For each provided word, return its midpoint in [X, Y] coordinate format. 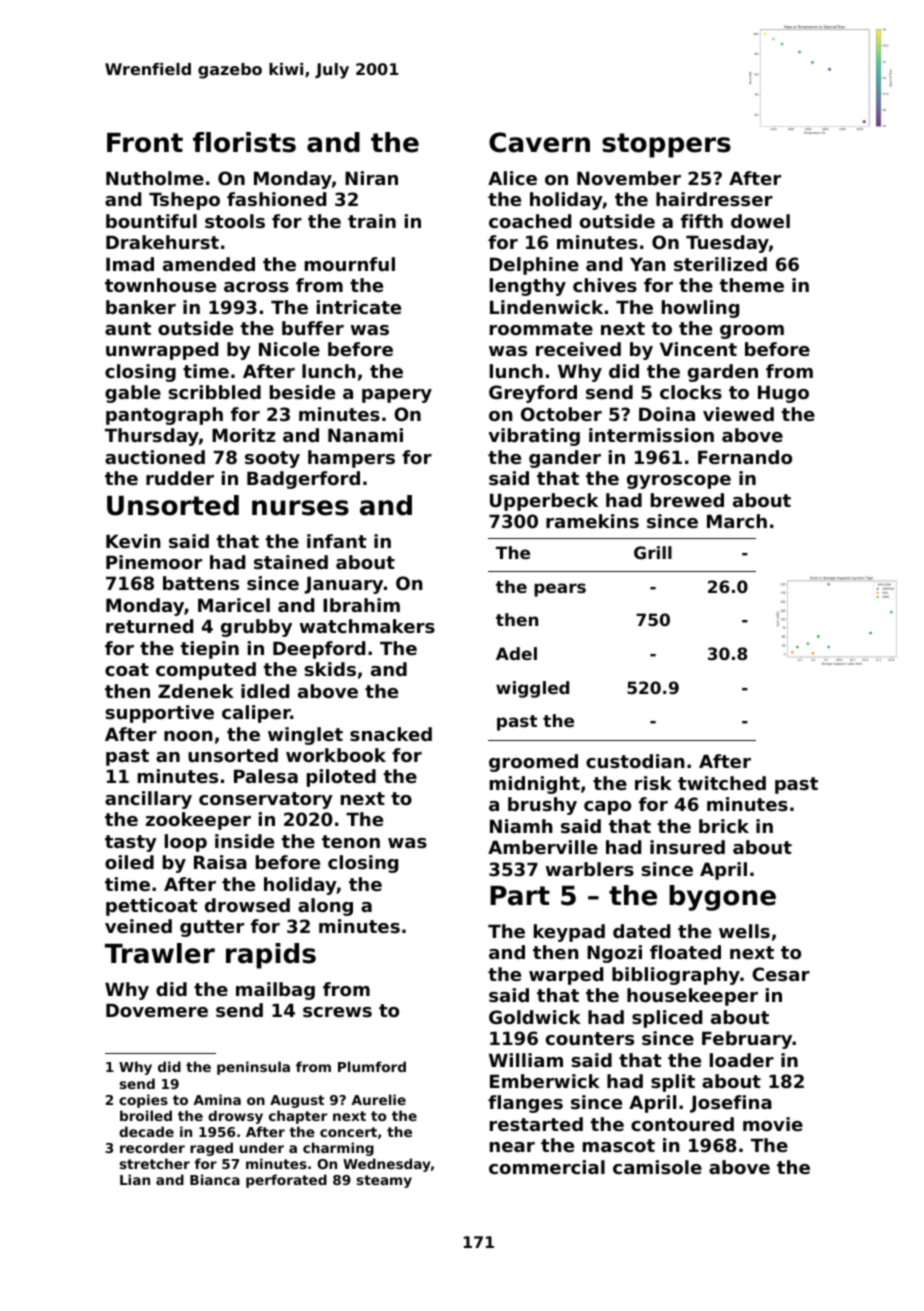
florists [244, 142]
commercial [547, 1167]
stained [291, 562]
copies [143, 1101]
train [372, 221]
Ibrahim [361, 605]
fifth [702, 221]
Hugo [783, 394]
